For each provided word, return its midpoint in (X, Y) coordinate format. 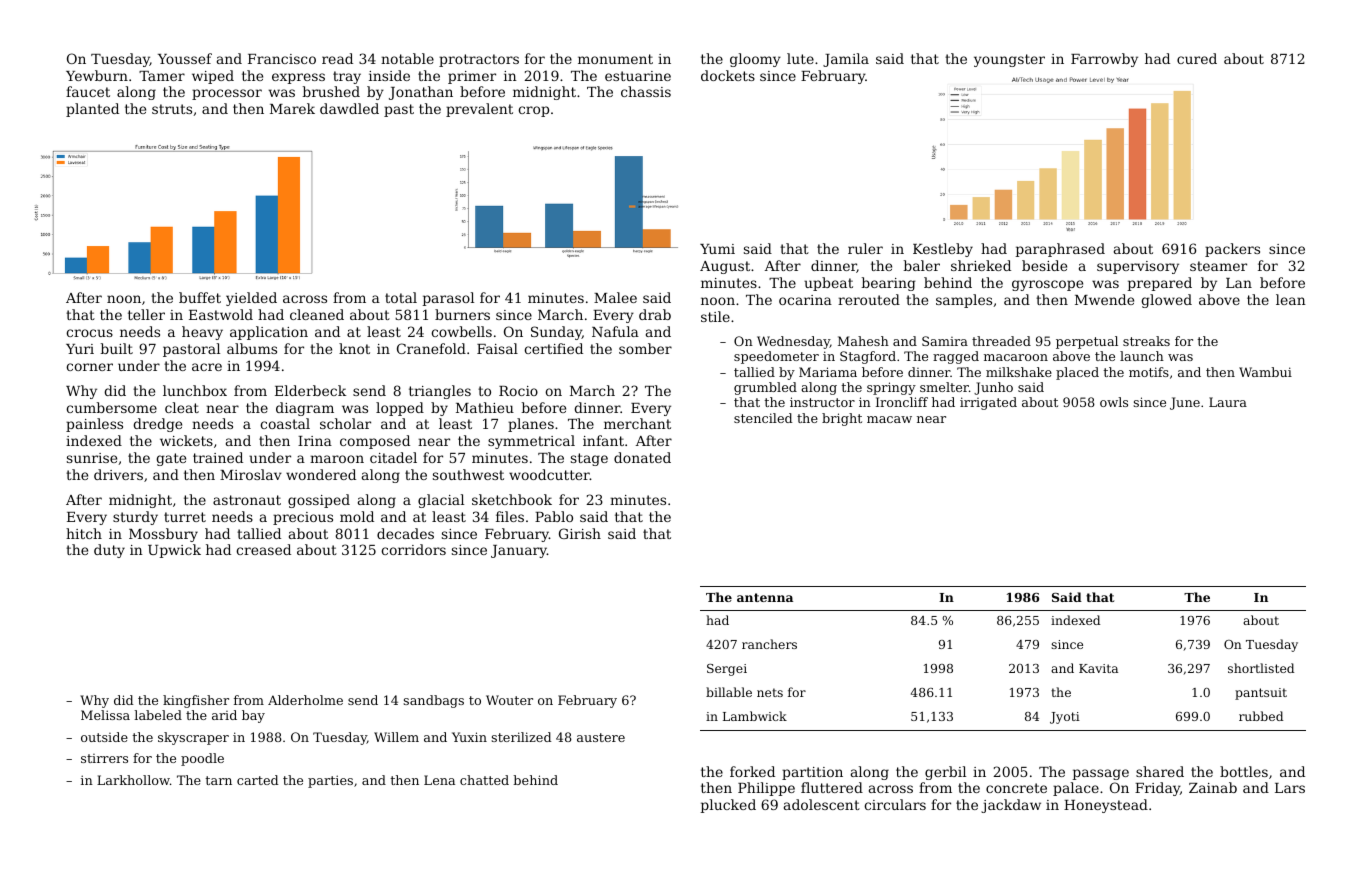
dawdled (349, 108)
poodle (202, 759)
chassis (646, 91)
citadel (393, 457)
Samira (945, 341)
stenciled (763, 418)
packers (1232, 250)
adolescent (822, 804)
